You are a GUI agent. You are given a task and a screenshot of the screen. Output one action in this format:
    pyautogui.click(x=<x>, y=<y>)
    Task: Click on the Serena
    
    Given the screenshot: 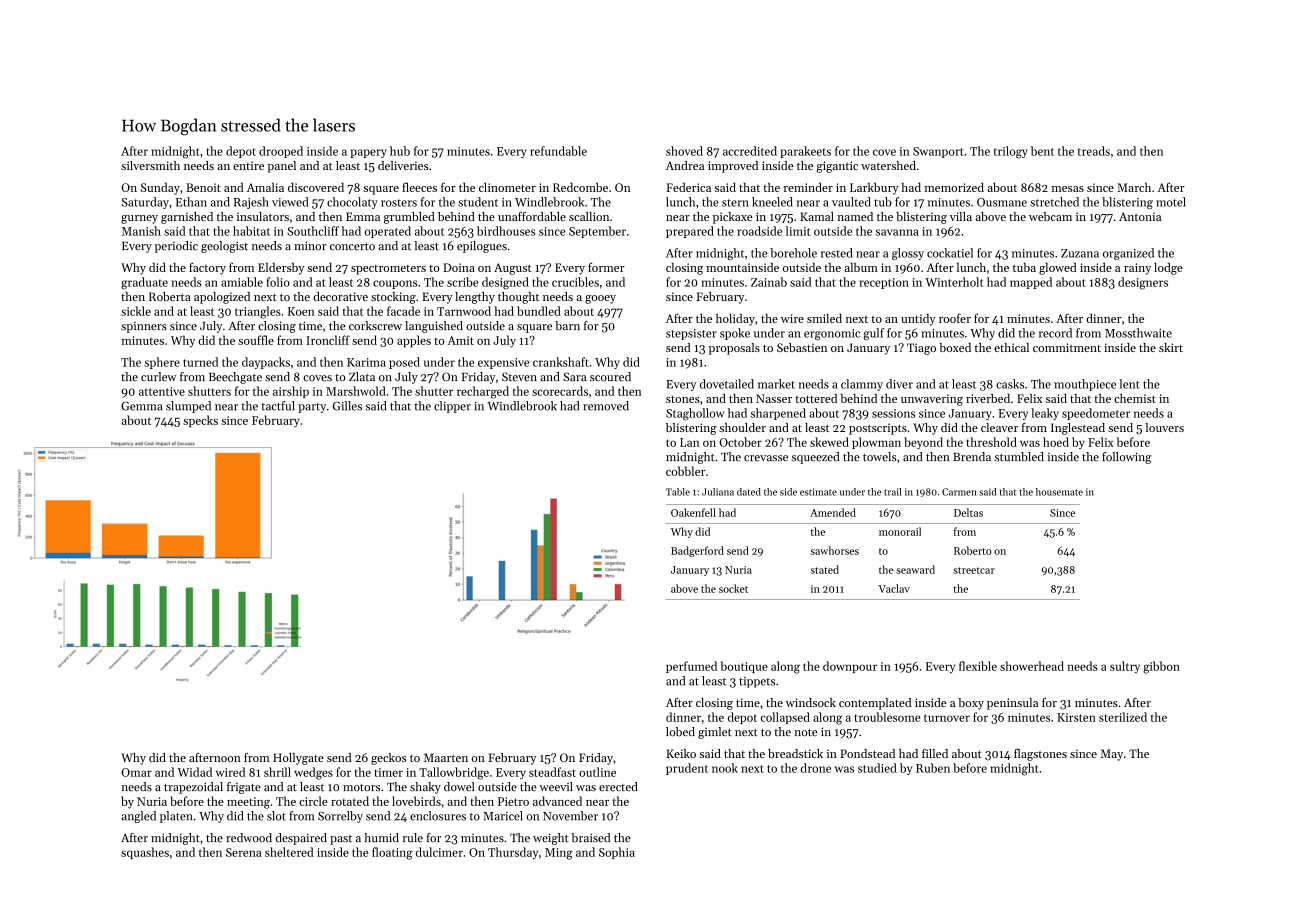 What is the action you would take?
    pyautogui.click(x=244, y=852)
